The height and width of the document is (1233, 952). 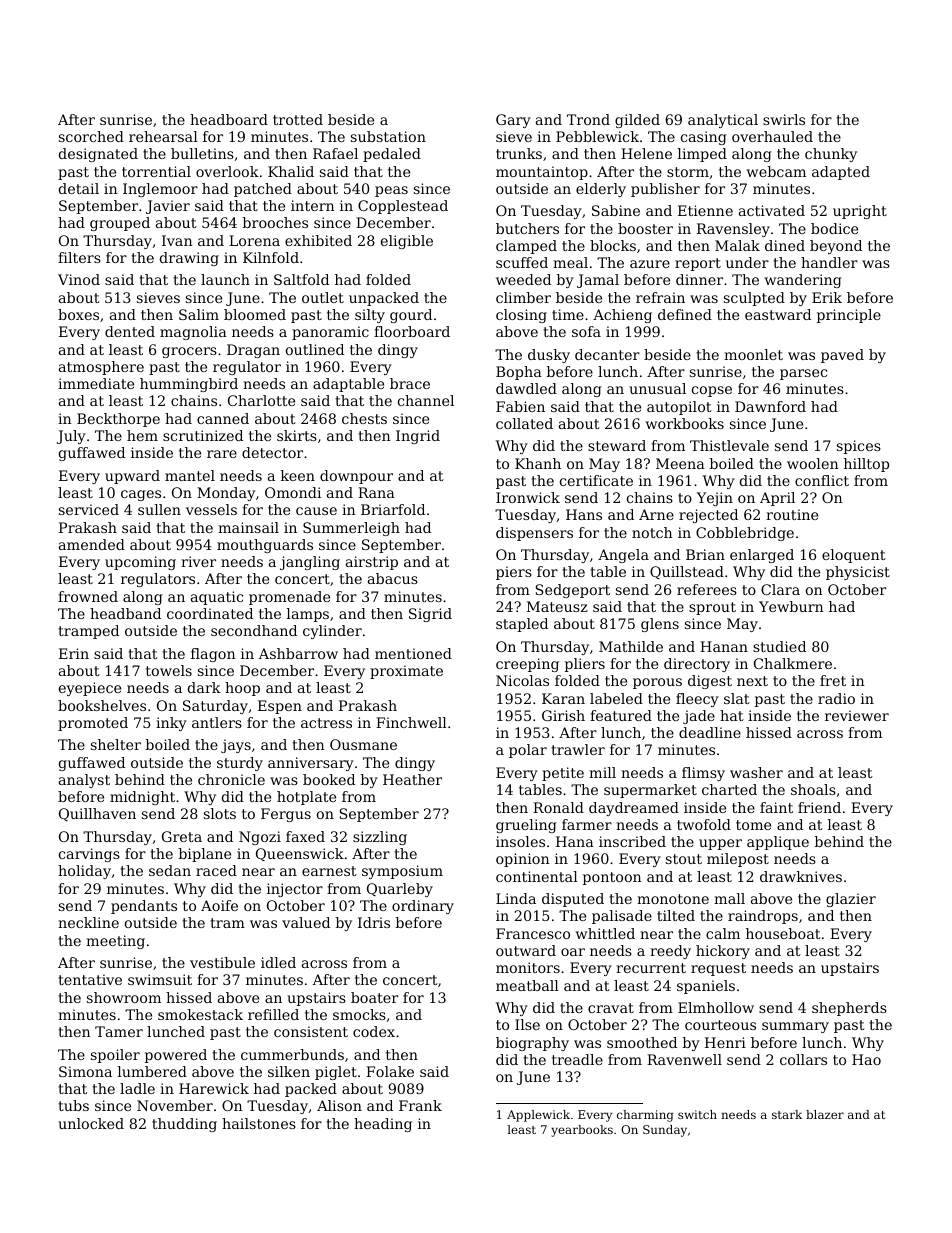 I want to click on stapled, so click(x=522, y=625).
